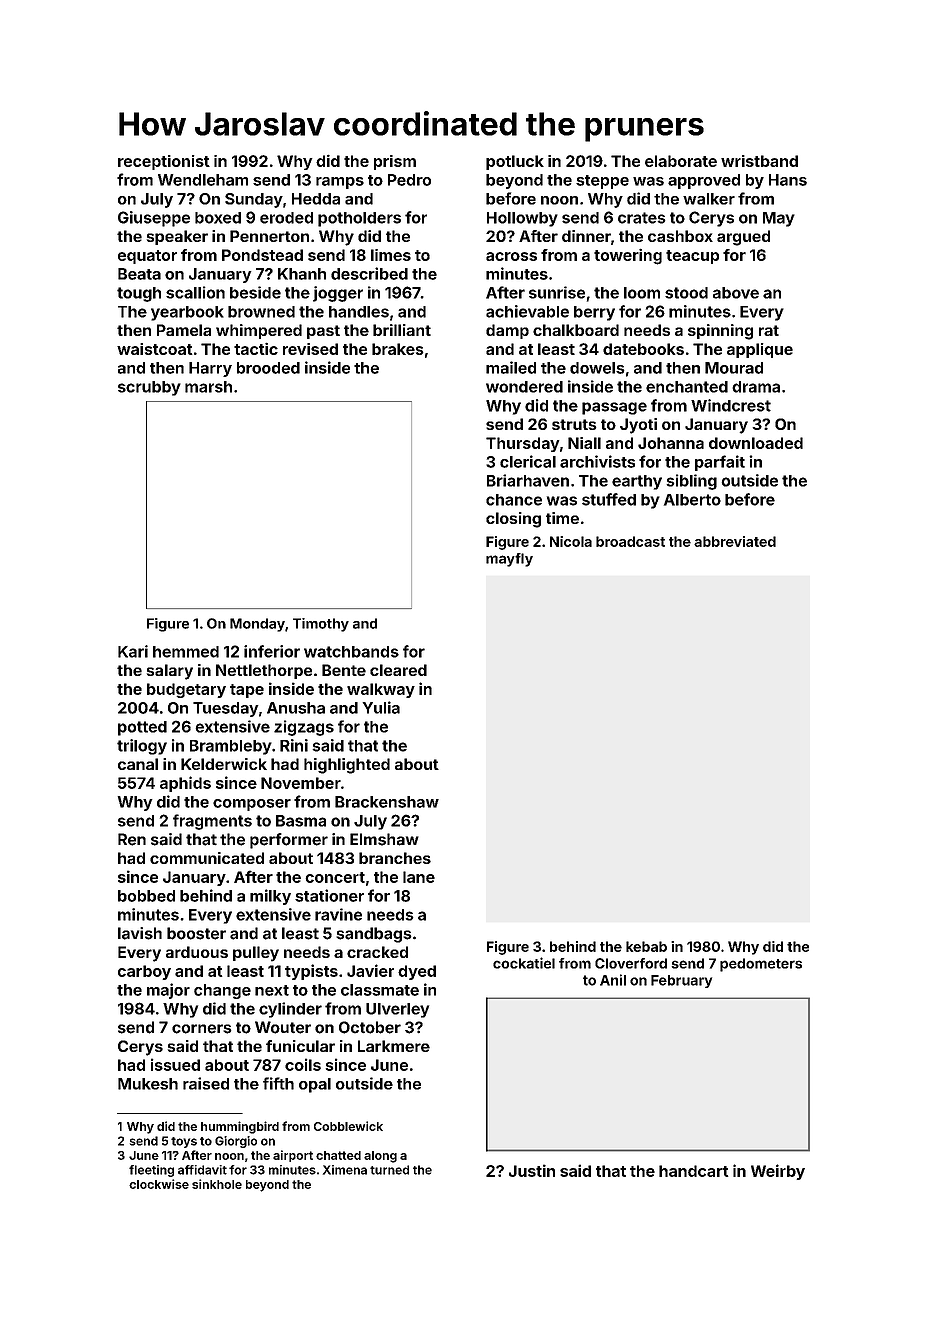 The height and width of the screenshot is (1317, 927). I want to click on receptionist, so click(164, 162).
